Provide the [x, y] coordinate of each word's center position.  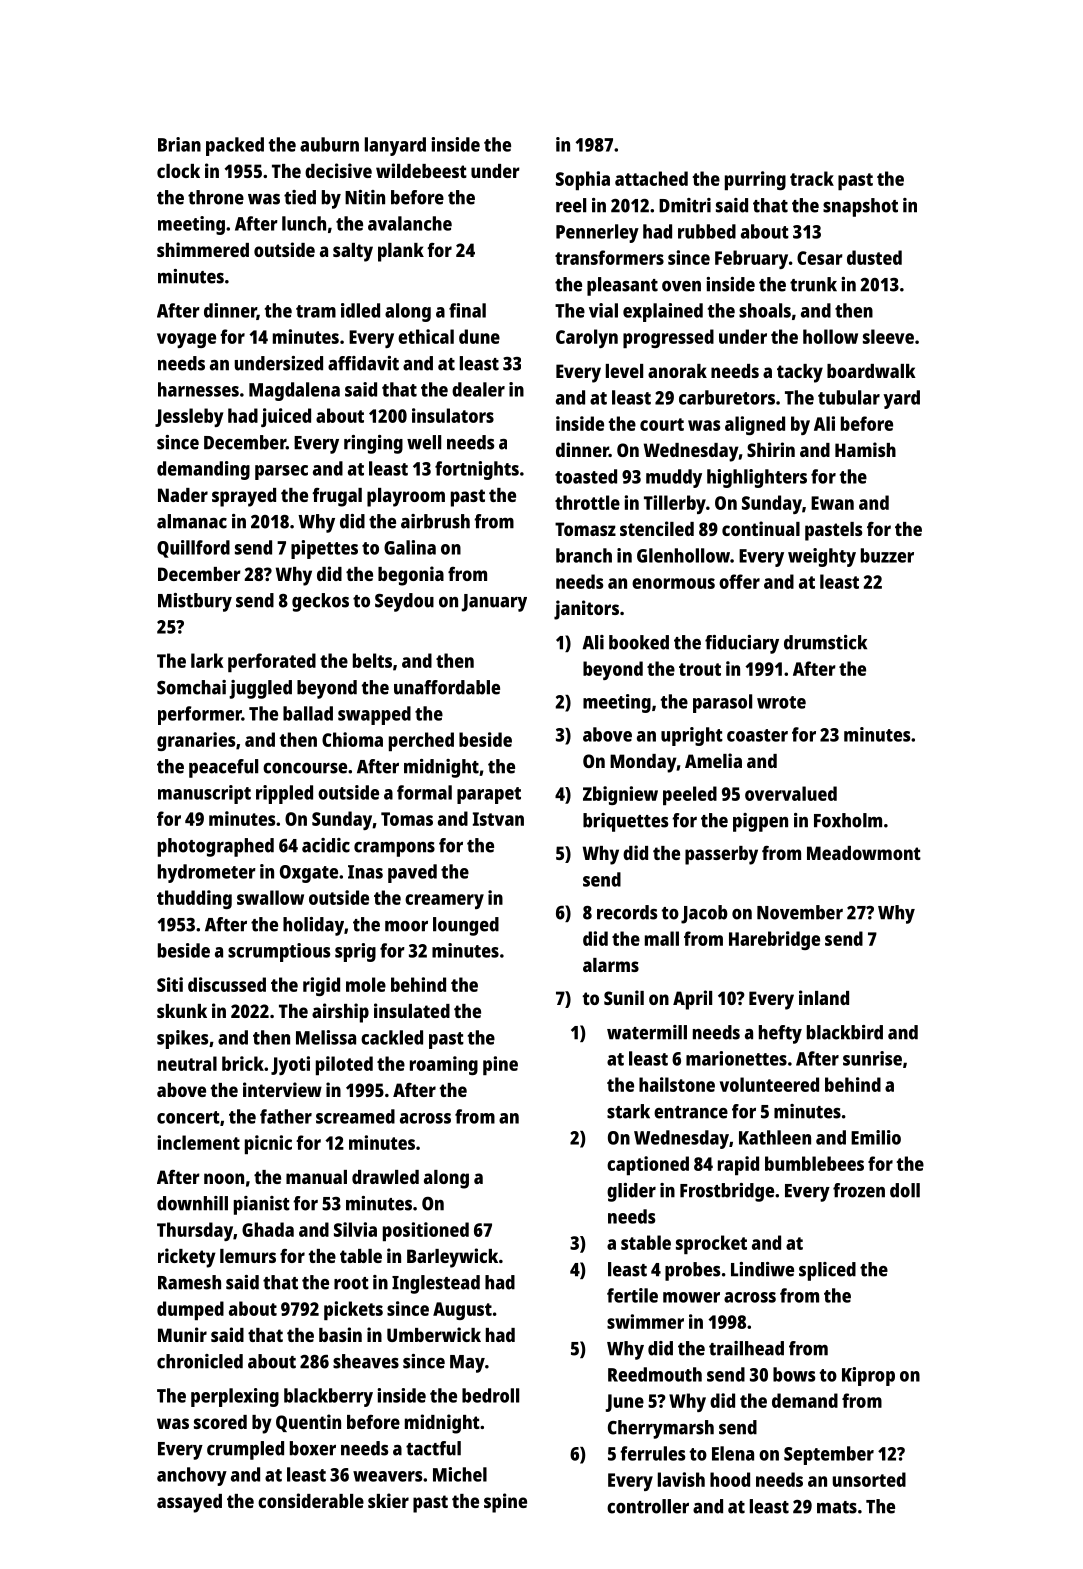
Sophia [583, 180]
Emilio [876, 1137]
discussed [227, 984]
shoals [765, 310]
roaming [444, 1065]
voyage [186, 340]
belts [372, 660]
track [812, 178]
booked [639, 642]
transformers [609, 257]
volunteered [769, 1084]
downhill [192, 1203]
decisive [338, 170]
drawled [385, 1177]
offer [739, 581]
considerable [311, 1500]
